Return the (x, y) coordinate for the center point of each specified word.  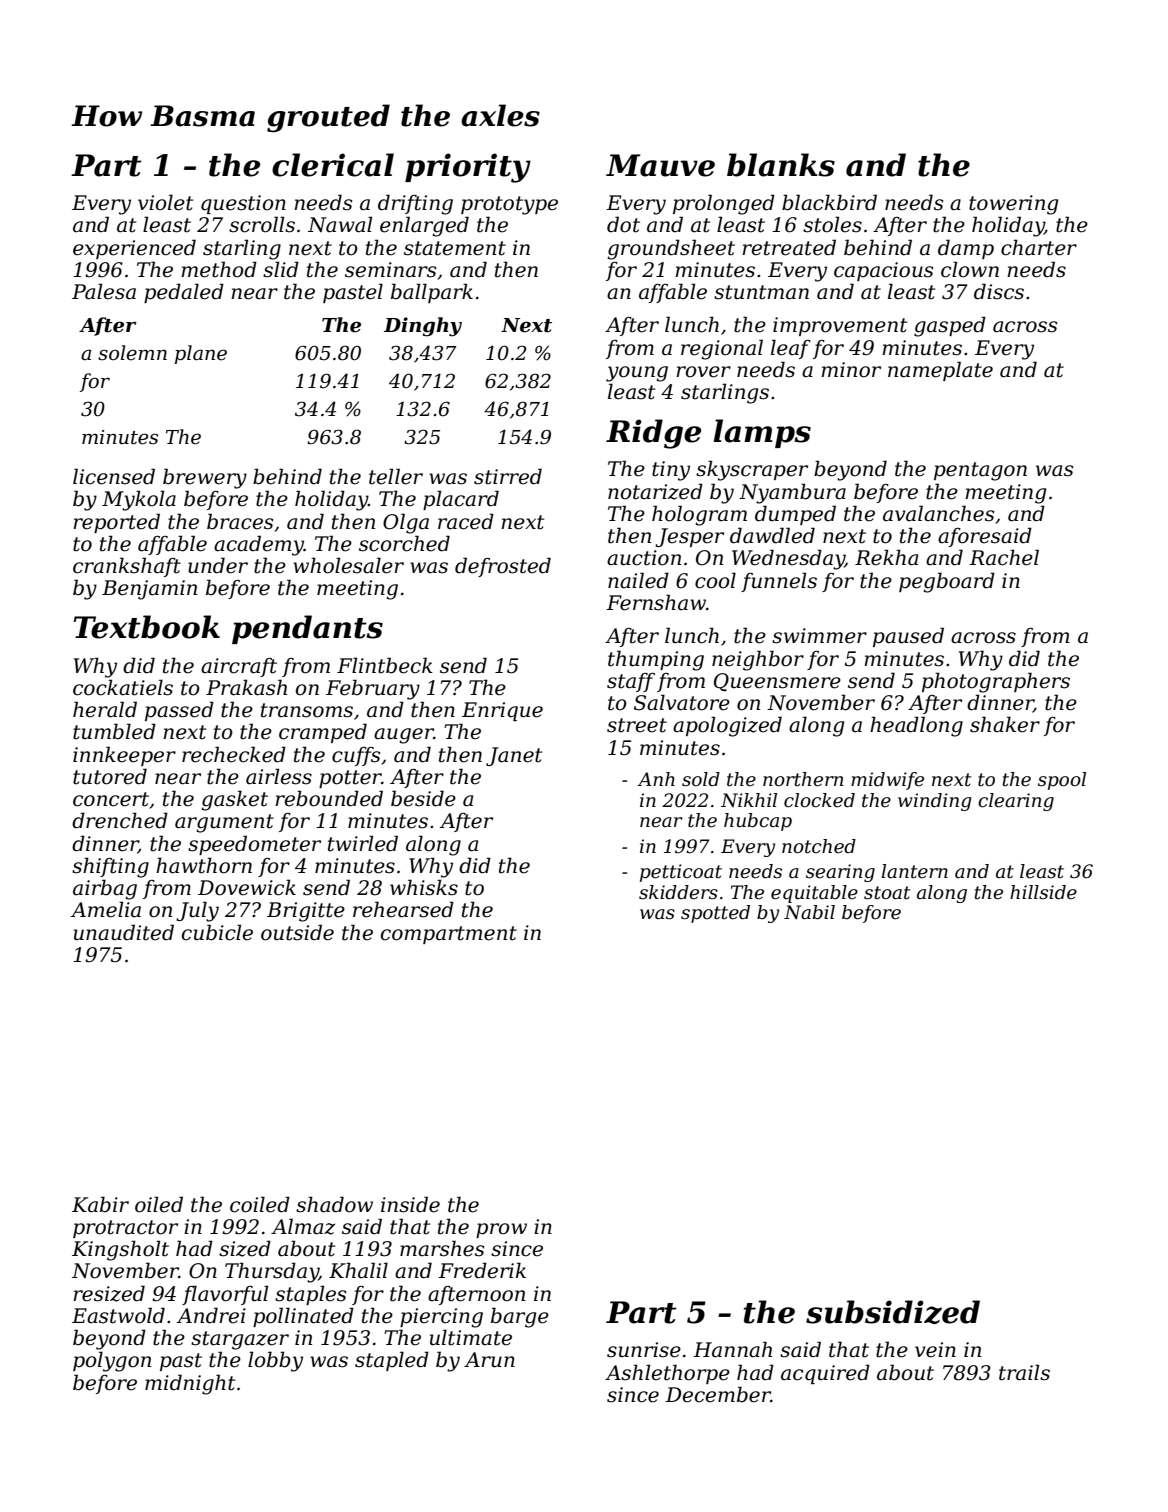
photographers (996, 682)
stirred (508, 476)
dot (623, 224)
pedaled (184, 293)
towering (1013, 205)
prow (501, 1230)
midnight (190, 1384)
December (718, 1394)
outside (297, 932)
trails (1024, 1372)
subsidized (893, 1312)
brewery (205, 478)
